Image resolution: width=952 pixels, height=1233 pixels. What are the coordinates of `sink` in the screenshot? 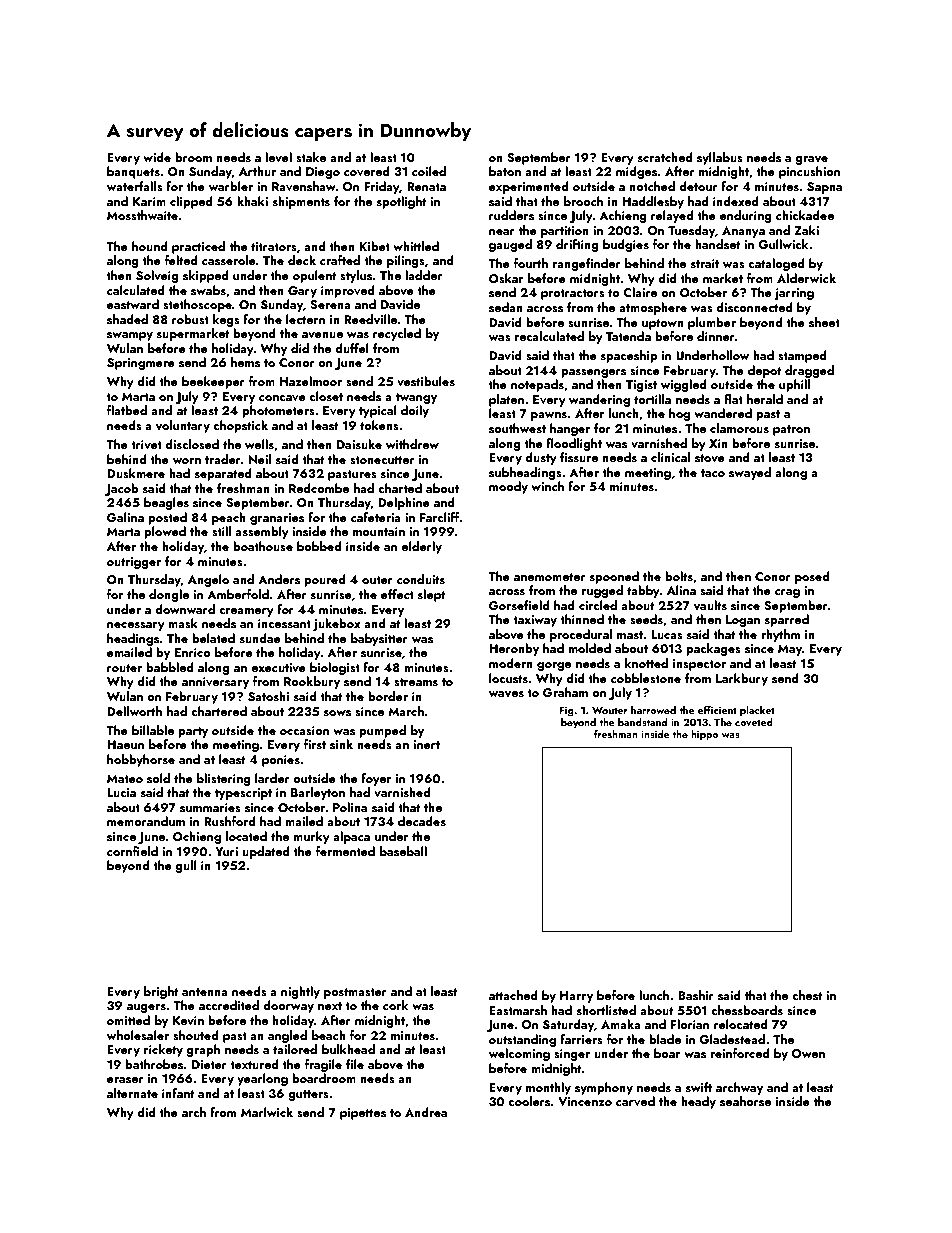 It's located at (341, 744).
